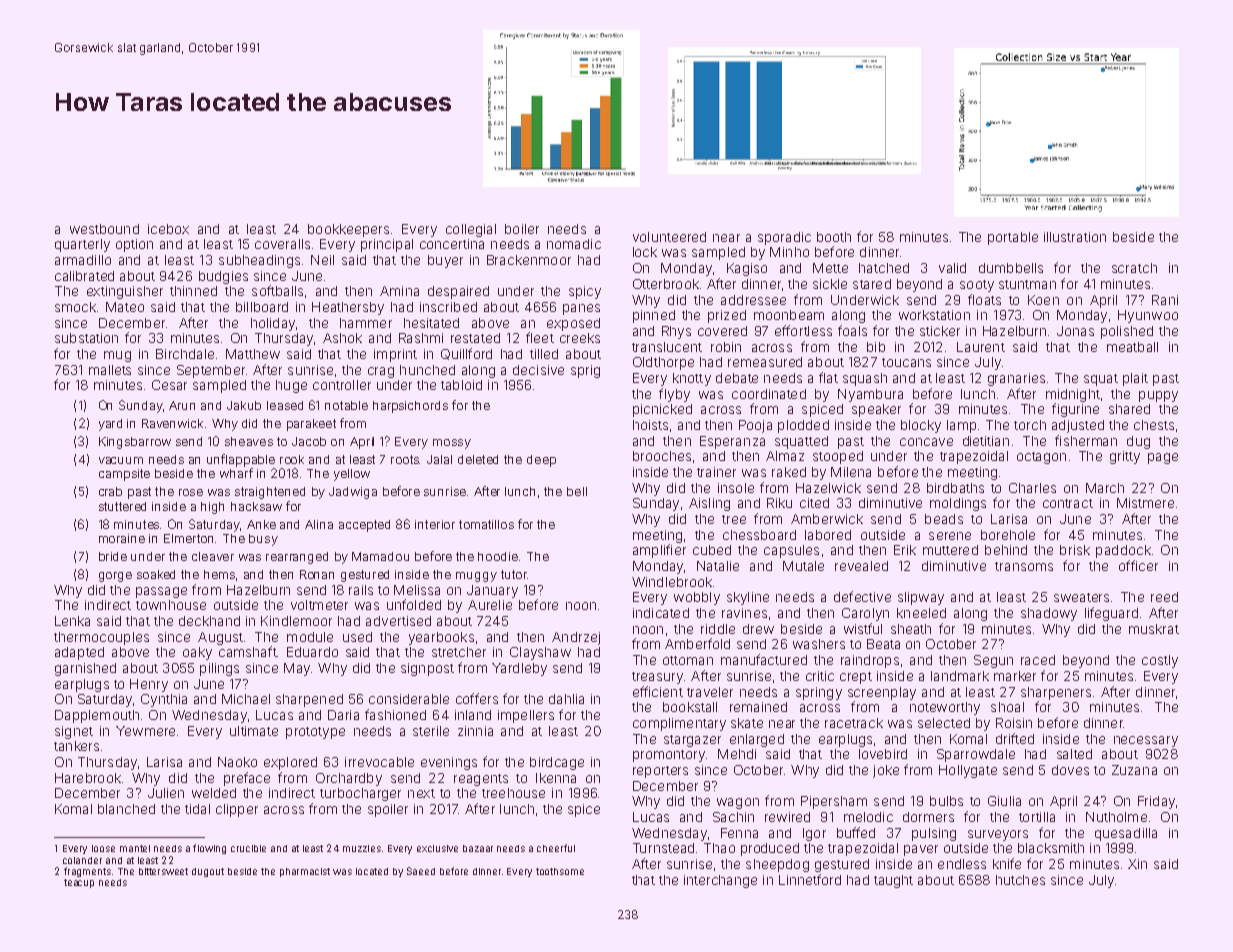 The height and width of the document is (952, 1233). What do you see at coordinates (305, 872) in the document?
I see `pharmacist` at bounding box center [305, 872].
